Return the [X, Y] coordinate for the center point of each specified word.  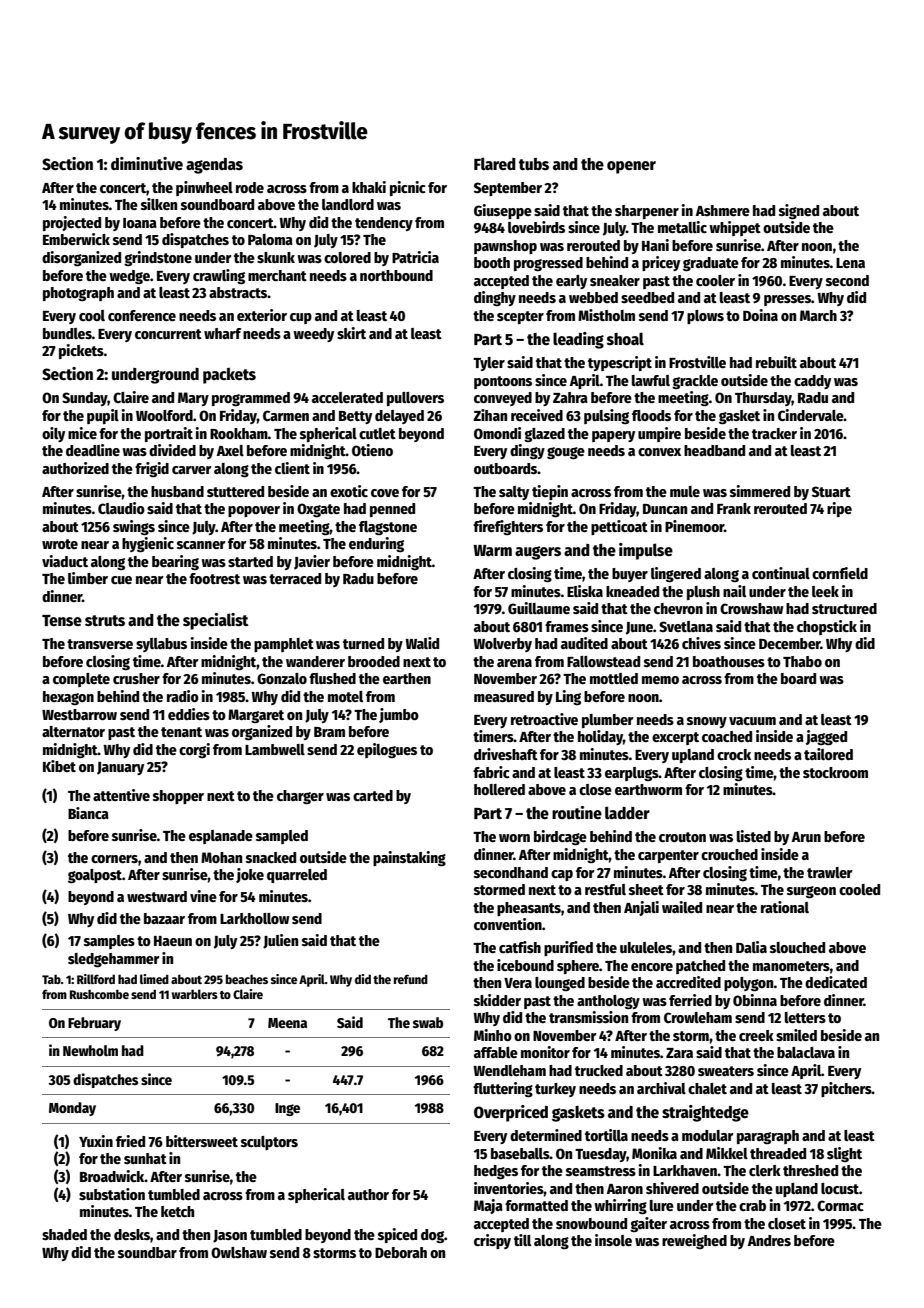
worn [514, 838]
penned [392, 510]
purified [568, 948]
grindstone [158, 258]
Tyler [489, 364]
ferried [690, 1000]
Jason [230, 1236]
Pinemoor [694, 526]
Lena [850, 263]
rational [785, 907]
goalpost [95, 876]
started [250, 561]
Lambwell [275, 749]
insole [613, 1240]
